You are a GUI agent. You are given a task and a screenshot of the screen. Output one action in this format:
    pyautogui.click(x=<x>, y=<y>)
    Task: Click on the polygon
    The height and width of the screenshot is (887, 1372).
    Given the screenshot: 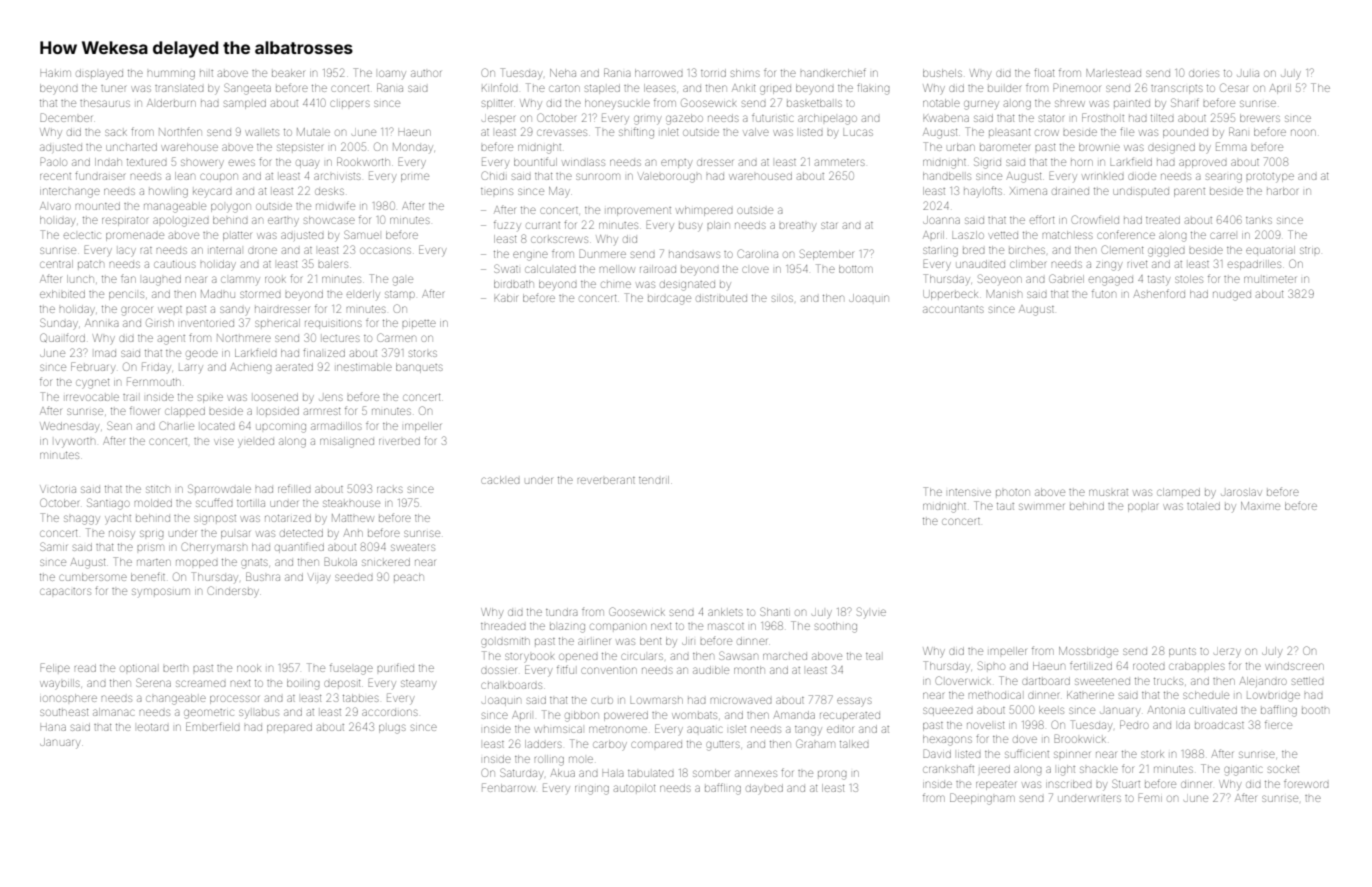 What is the action you would take?
    pyautogui.click(x=231, y=208)
